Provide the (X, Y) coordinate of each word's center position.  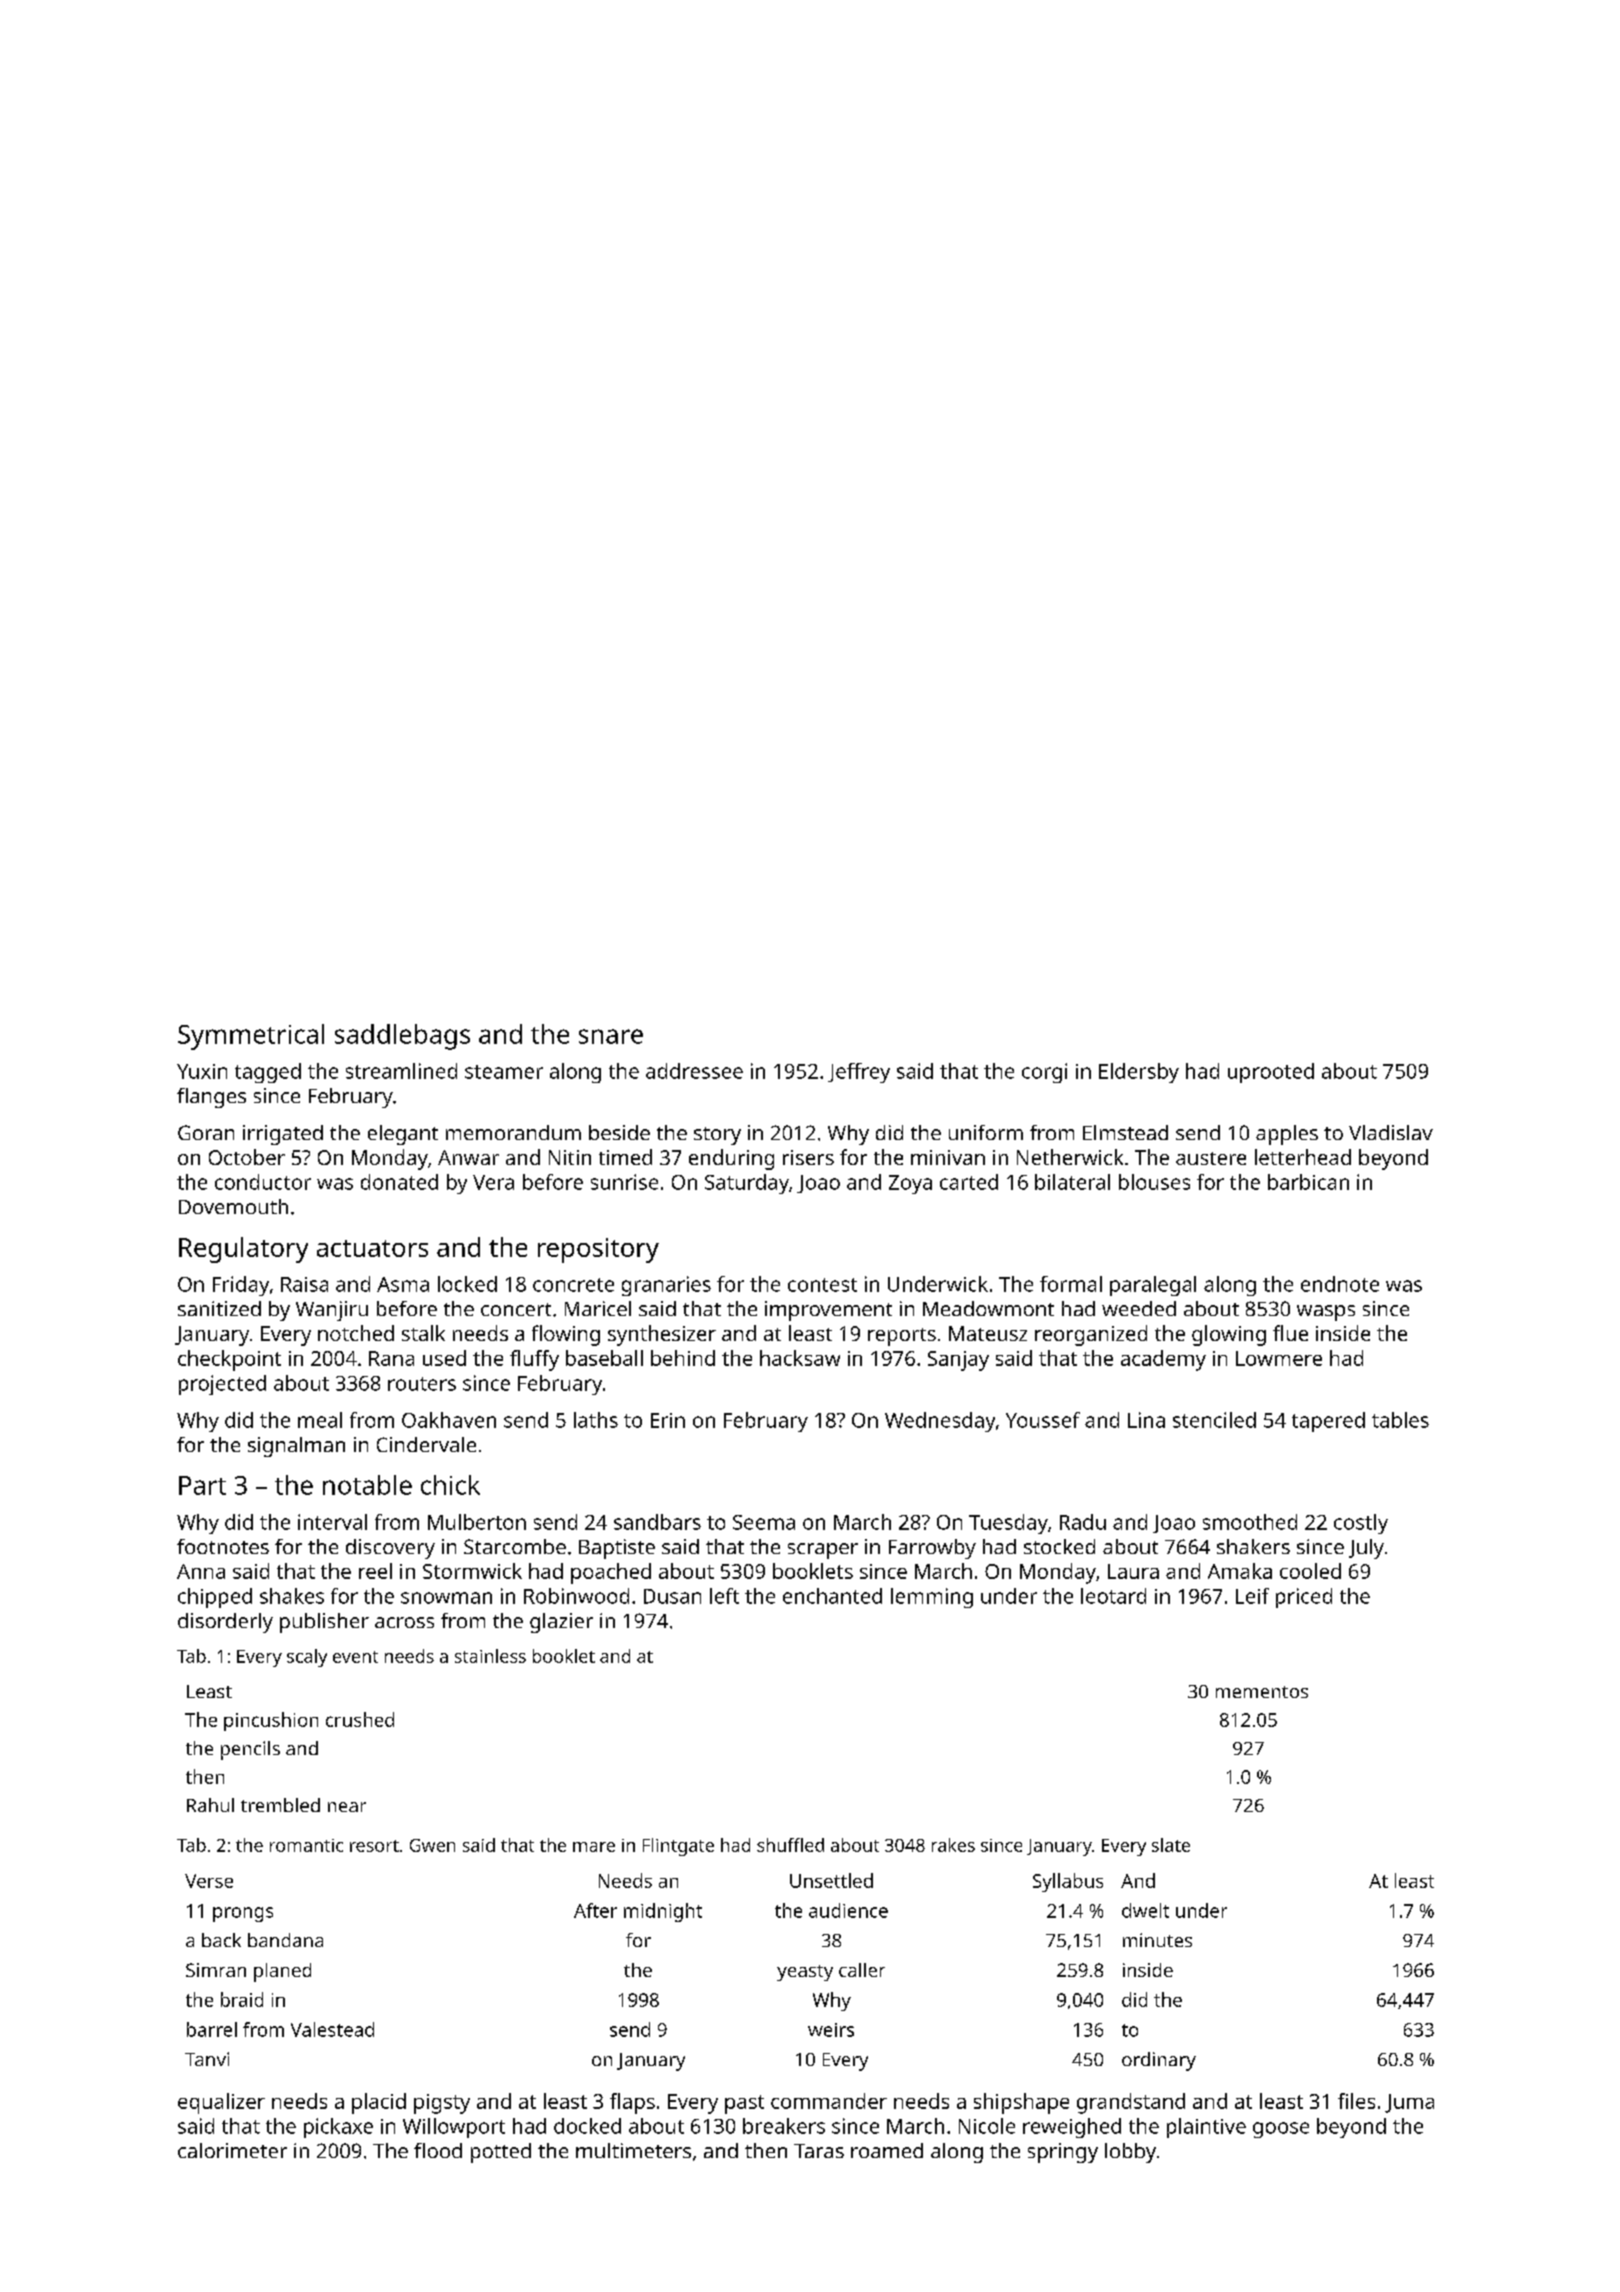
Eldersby (1139, 1073)
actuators (372, 1248)
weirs (831, 2030)
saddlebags (402, 1037)
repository (598, 1250)
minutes (1157, 1940)
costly (1361, 1524)
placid (379, 2103)
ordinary (1159, 2061)
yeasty (805, 1973)
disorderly (225, 1623)
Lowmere (1279, 1358)
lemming (932, 1598)
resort (374, 1846)
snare (611, 1036)
